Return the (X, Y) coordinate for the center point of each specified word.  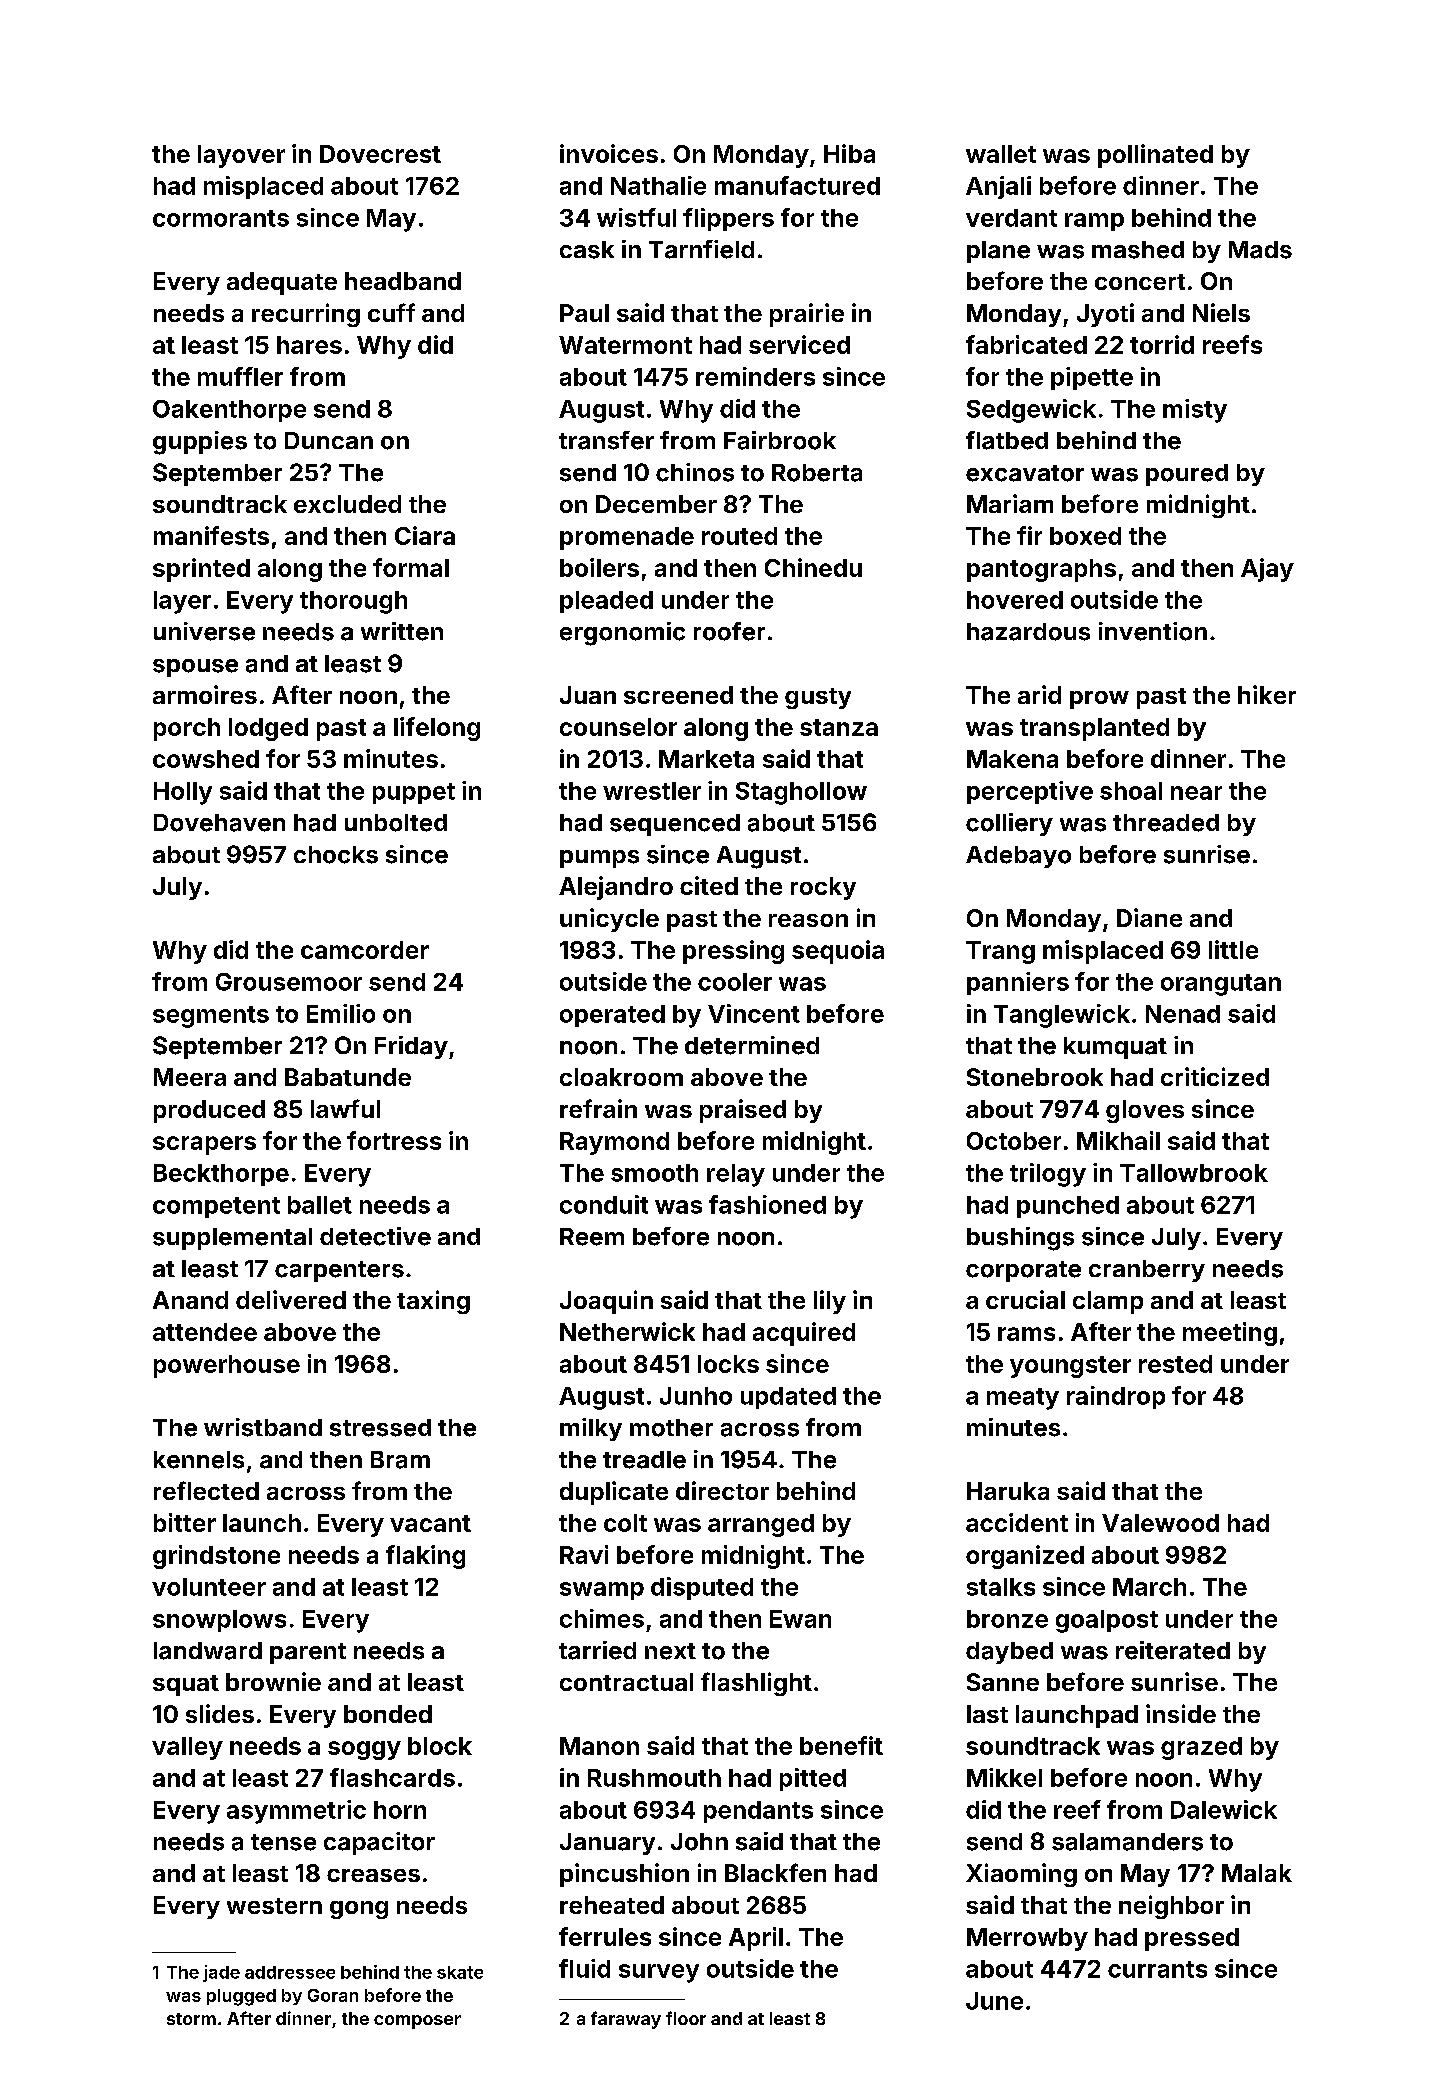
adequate (282, 283)
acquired (804, 1334)
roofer (729, 631)
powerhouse (227, 1366)
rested (1175, 1364)
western (274, 1906)
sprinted (201, 570)
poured (1187, 475)
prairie (807, 315)
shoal (1131, 791)
